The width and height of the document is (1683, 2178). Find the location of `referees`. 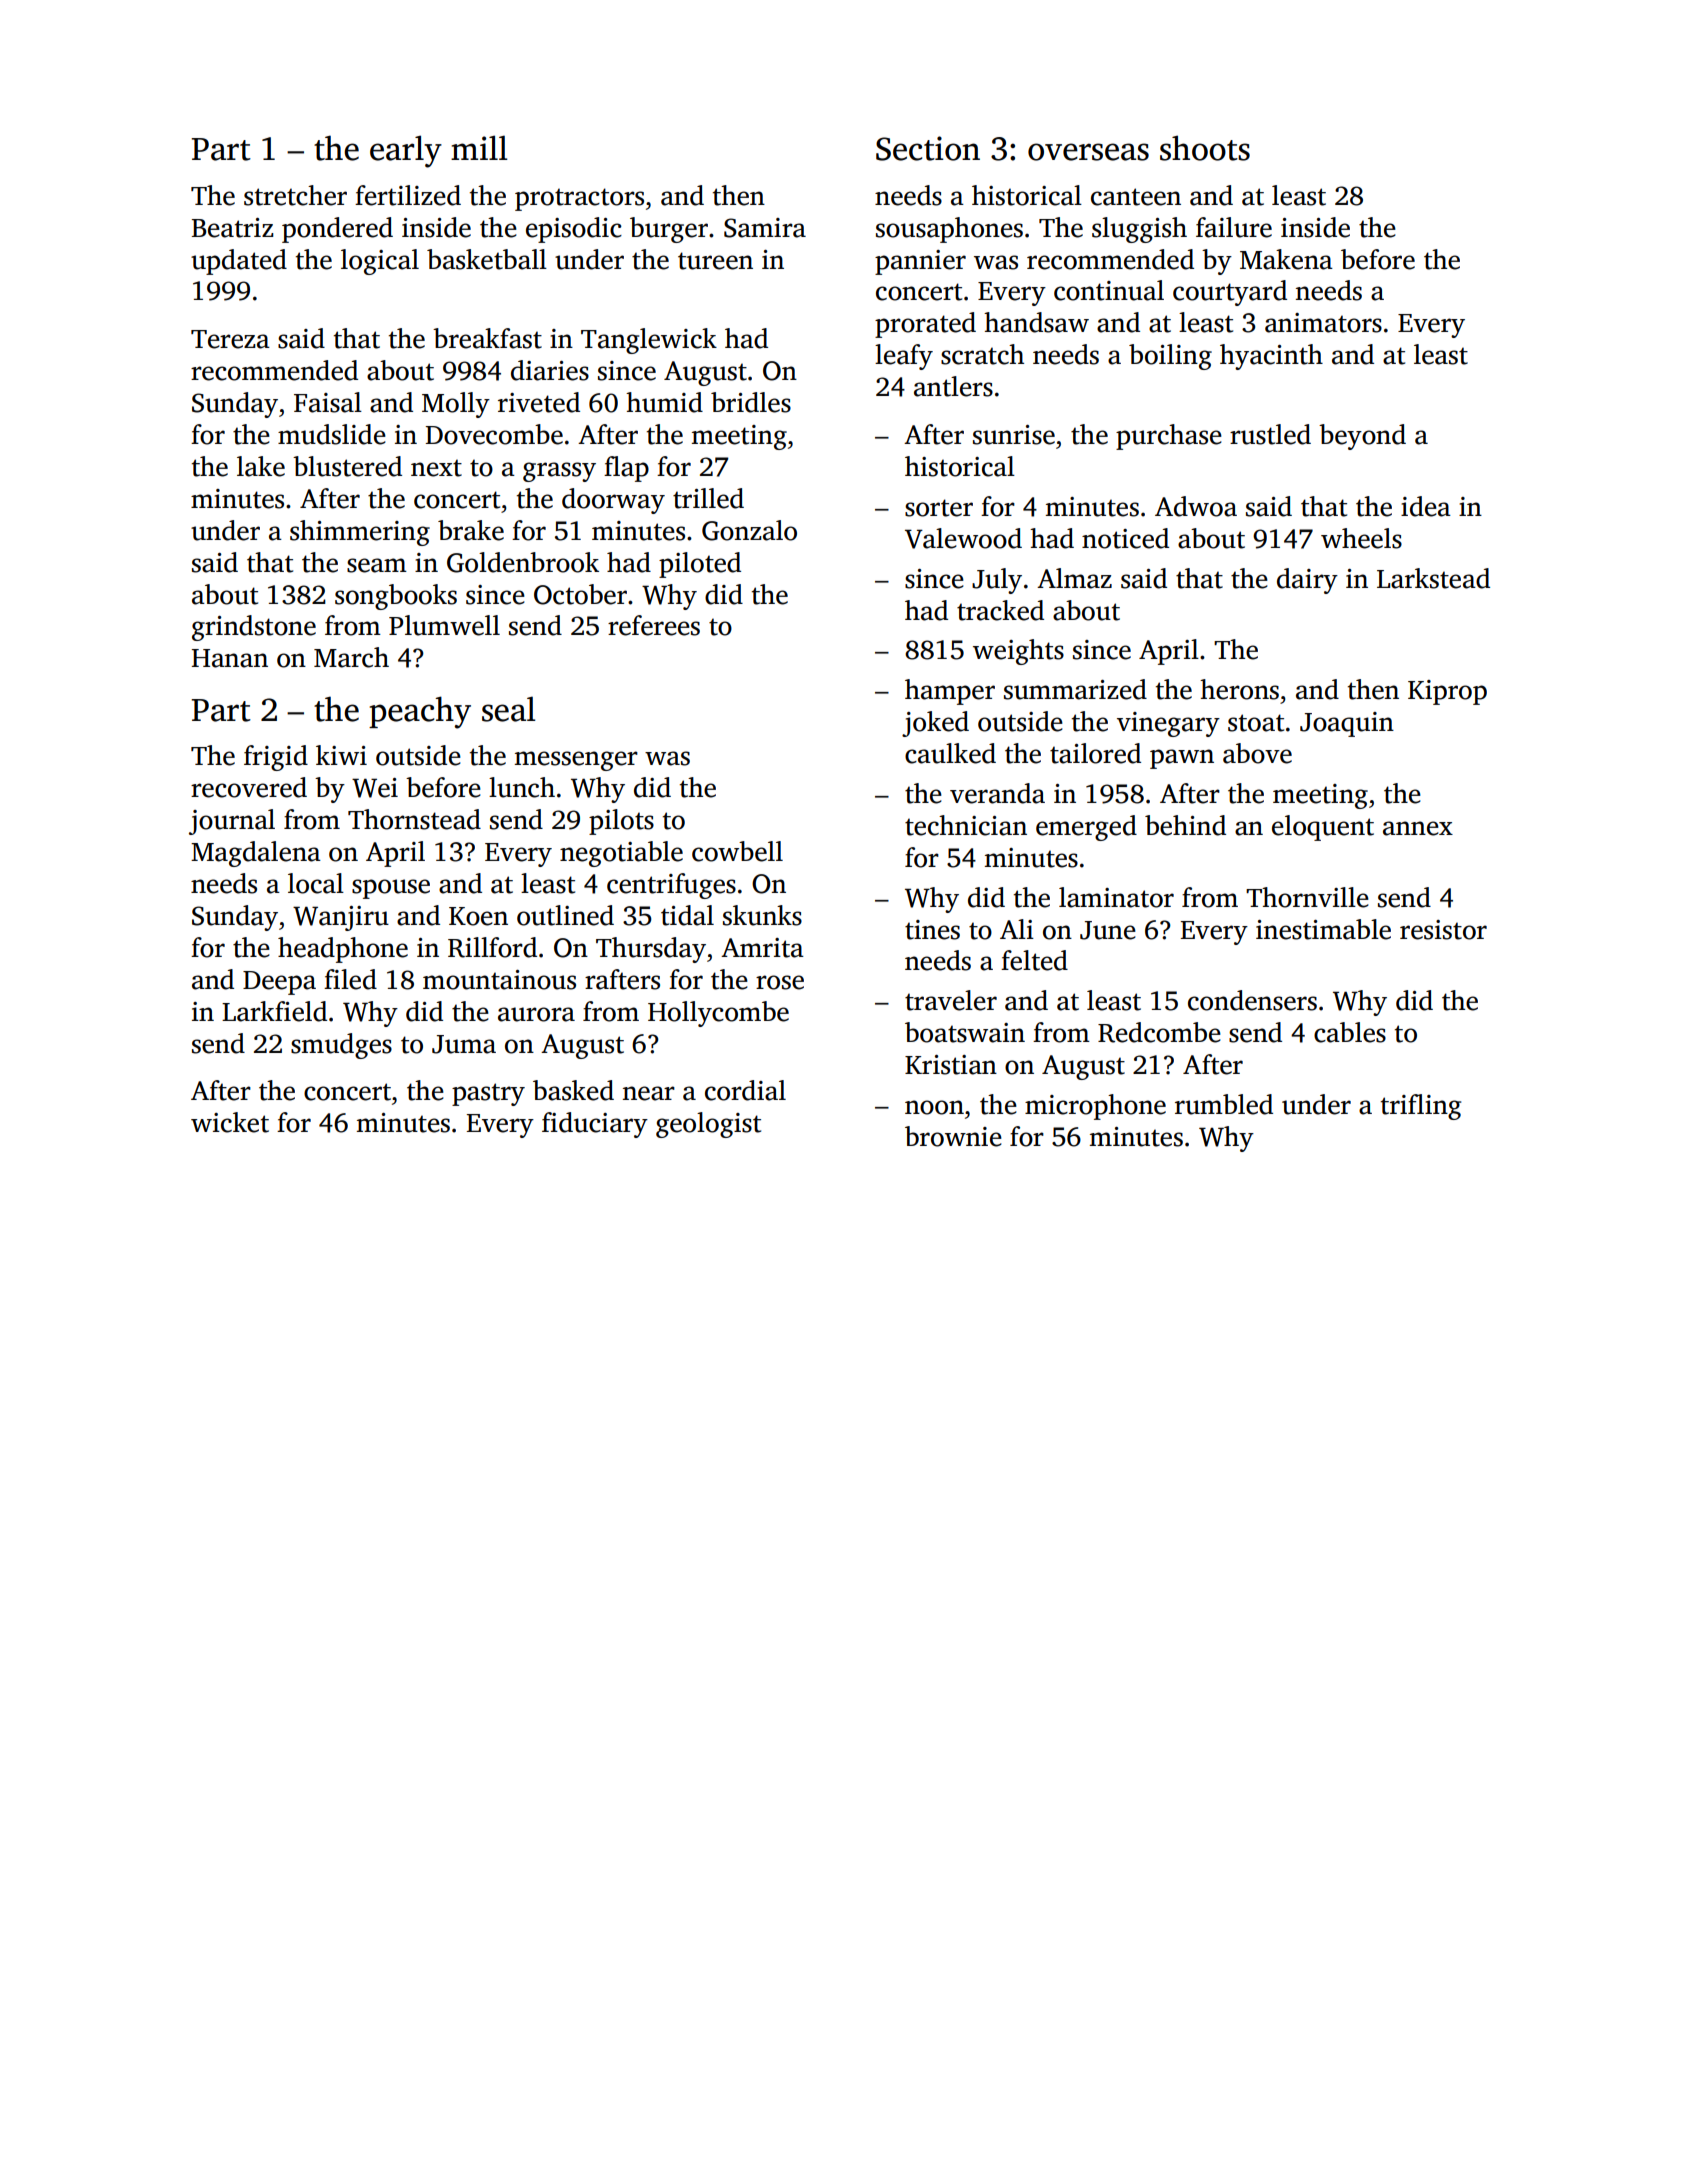

referees is located at coordinates (654, 625).
